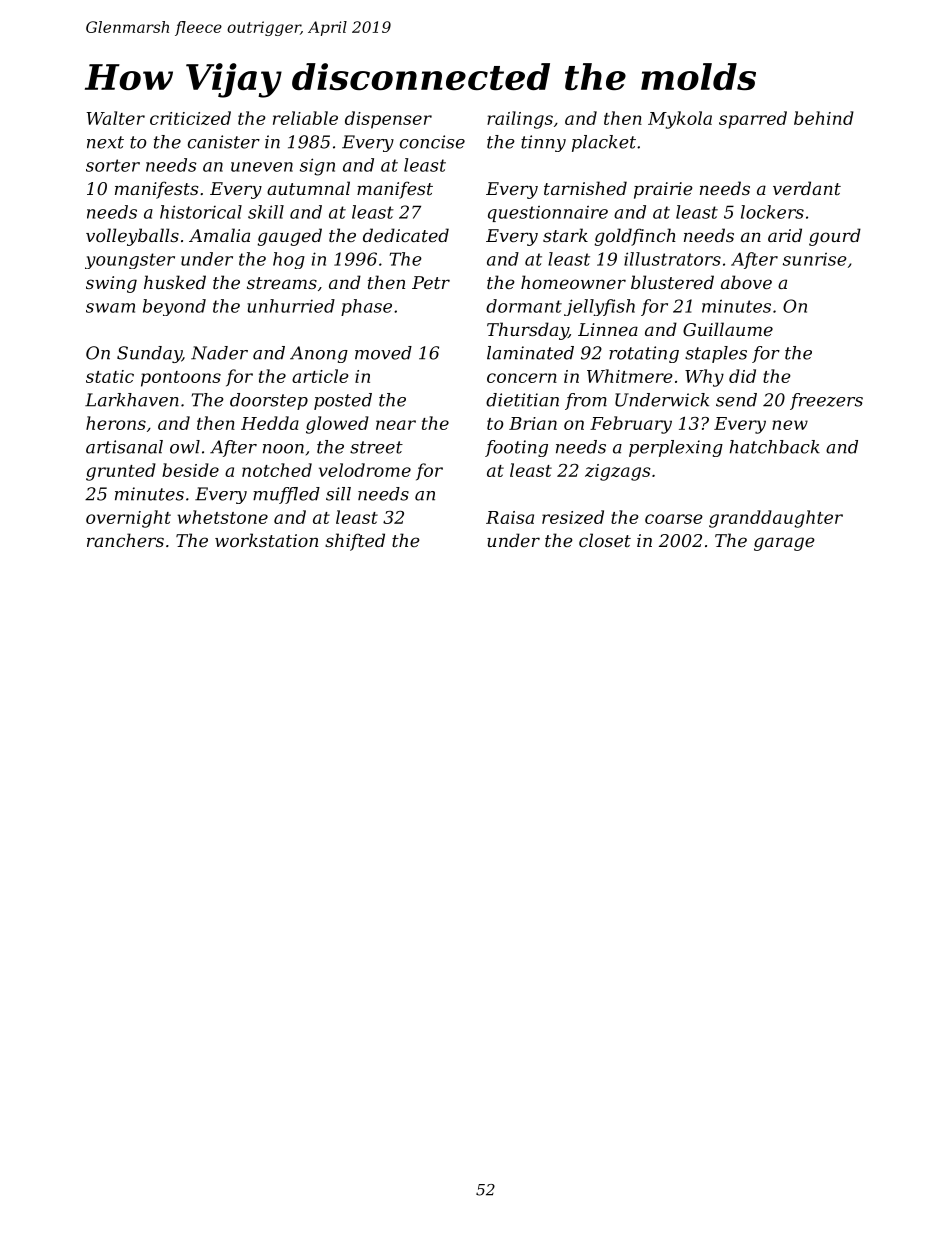 Image resolution: width=952 pixels, height=1233 pixels. I want to click on moved, so click(383, 353).
